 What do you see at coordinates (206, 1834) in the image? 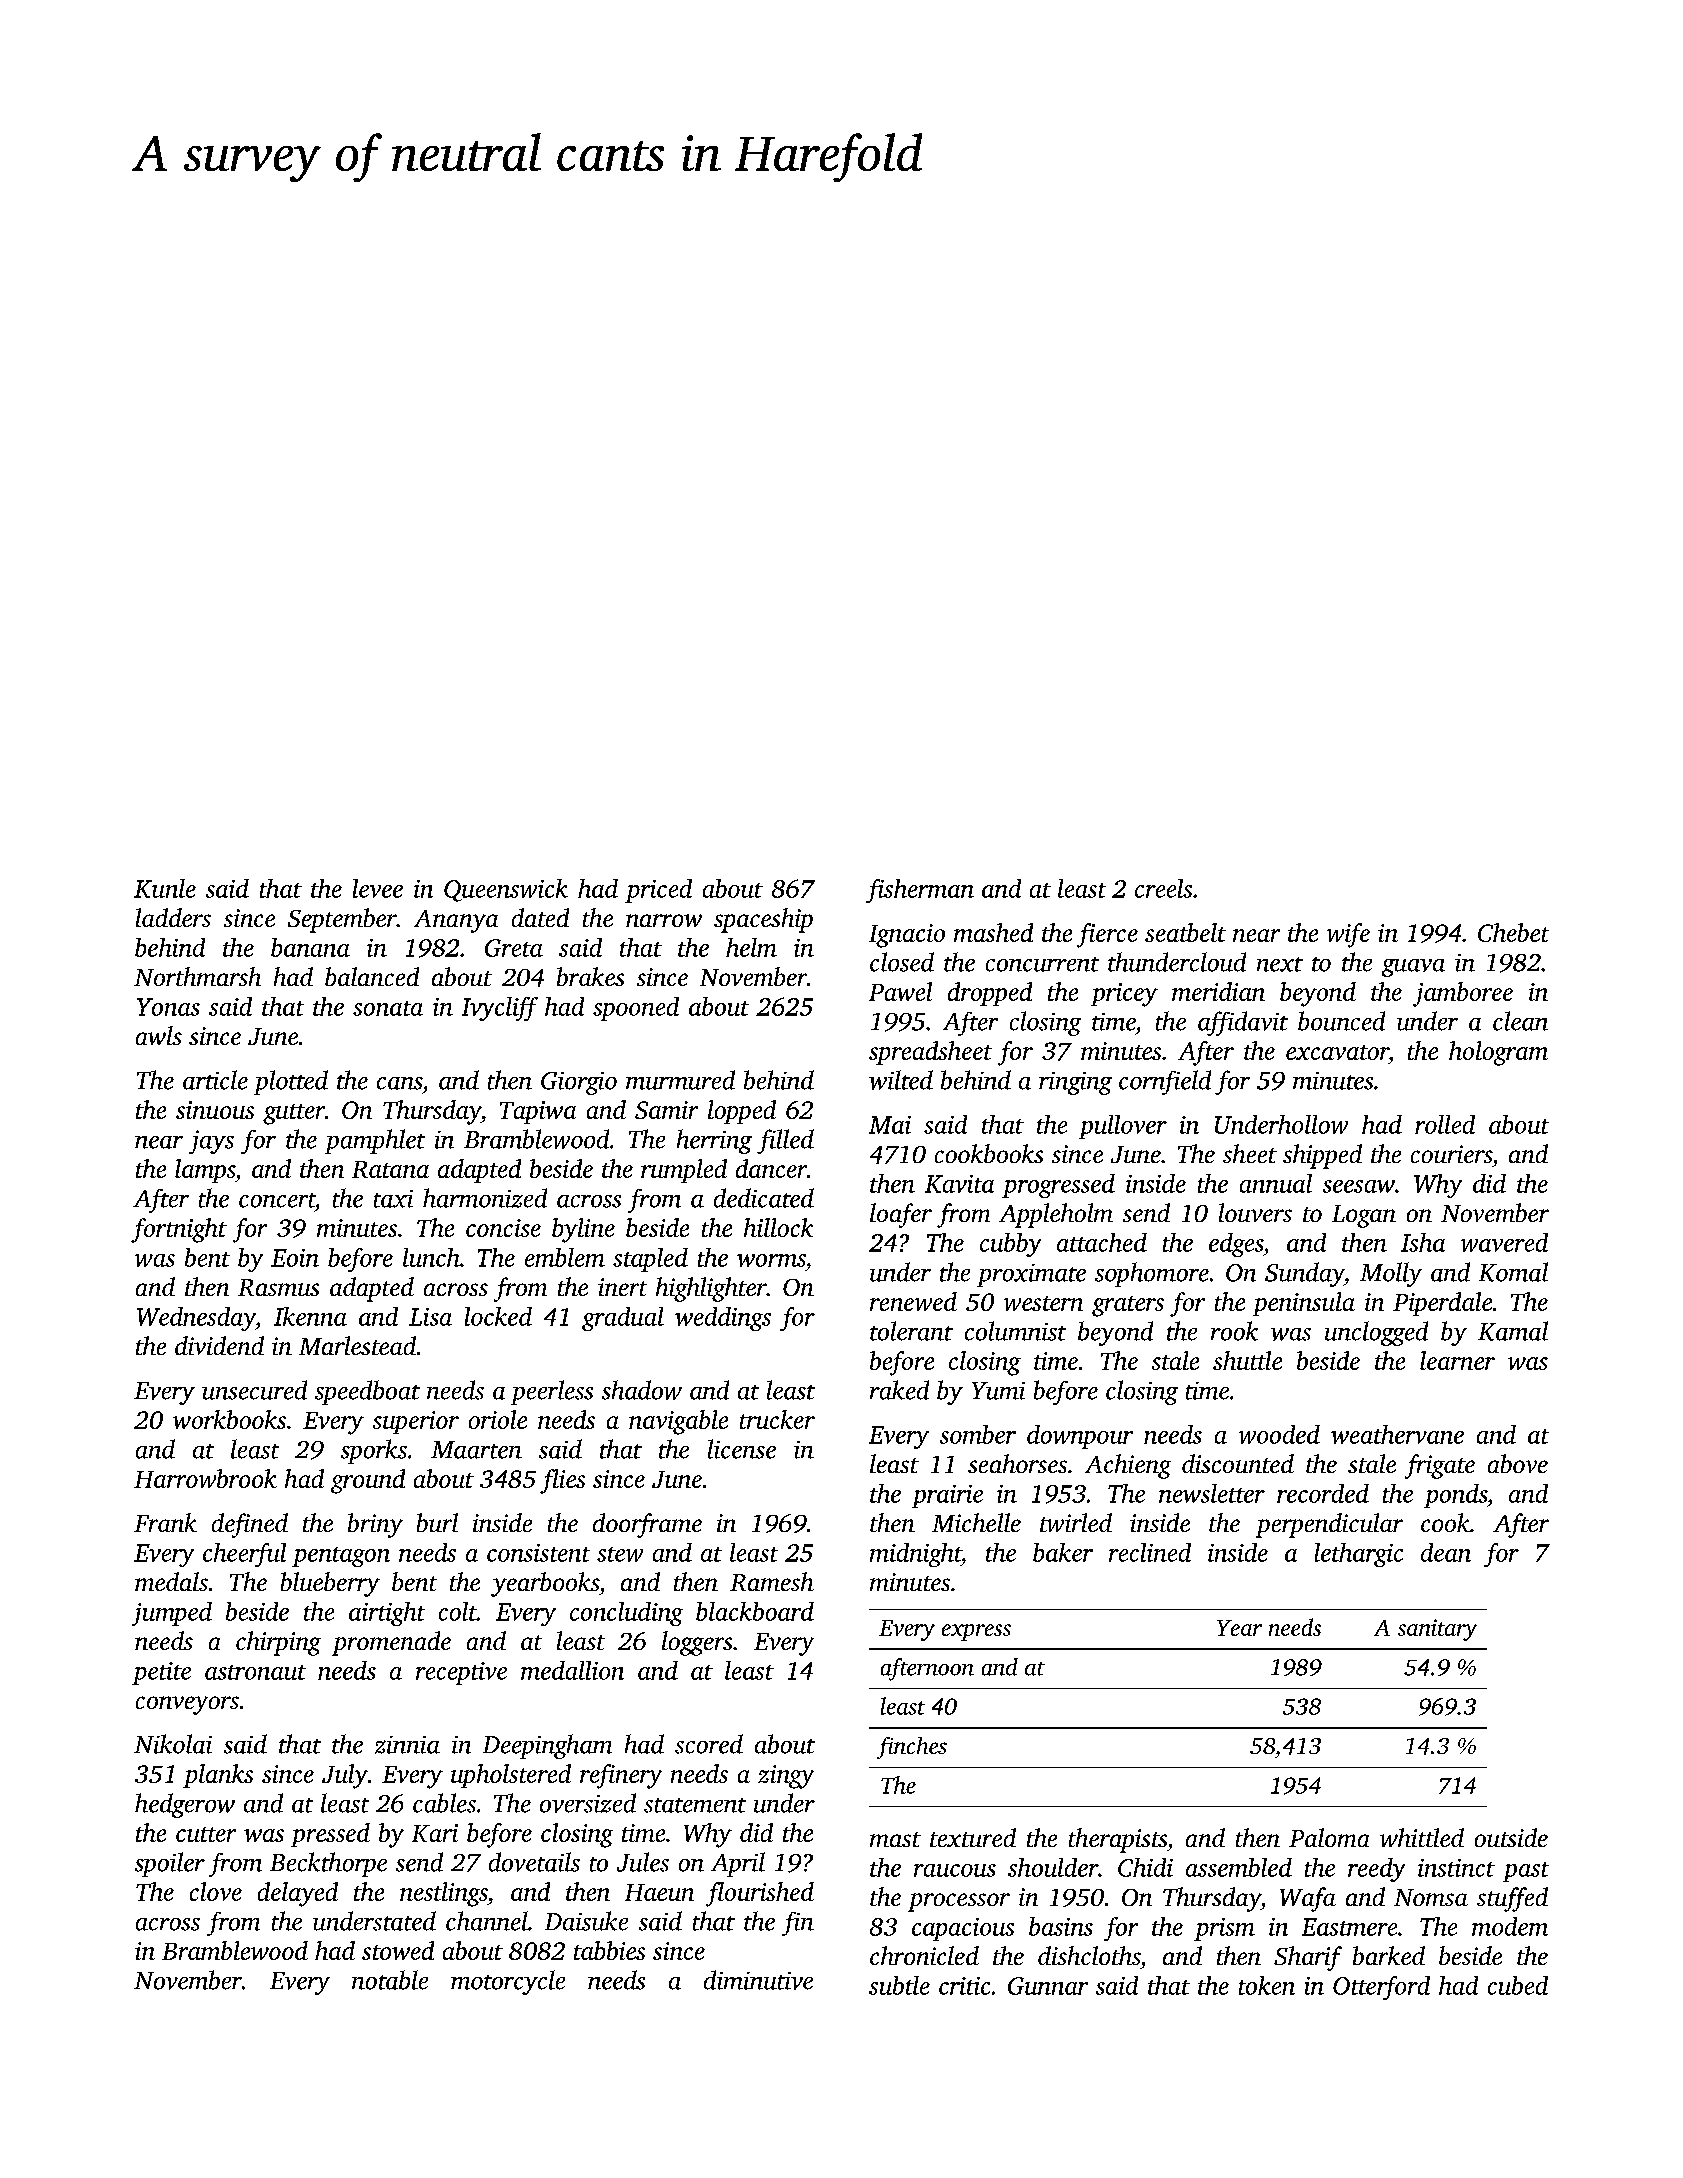
I see `cutter` at bounding box center [206, 1834].
